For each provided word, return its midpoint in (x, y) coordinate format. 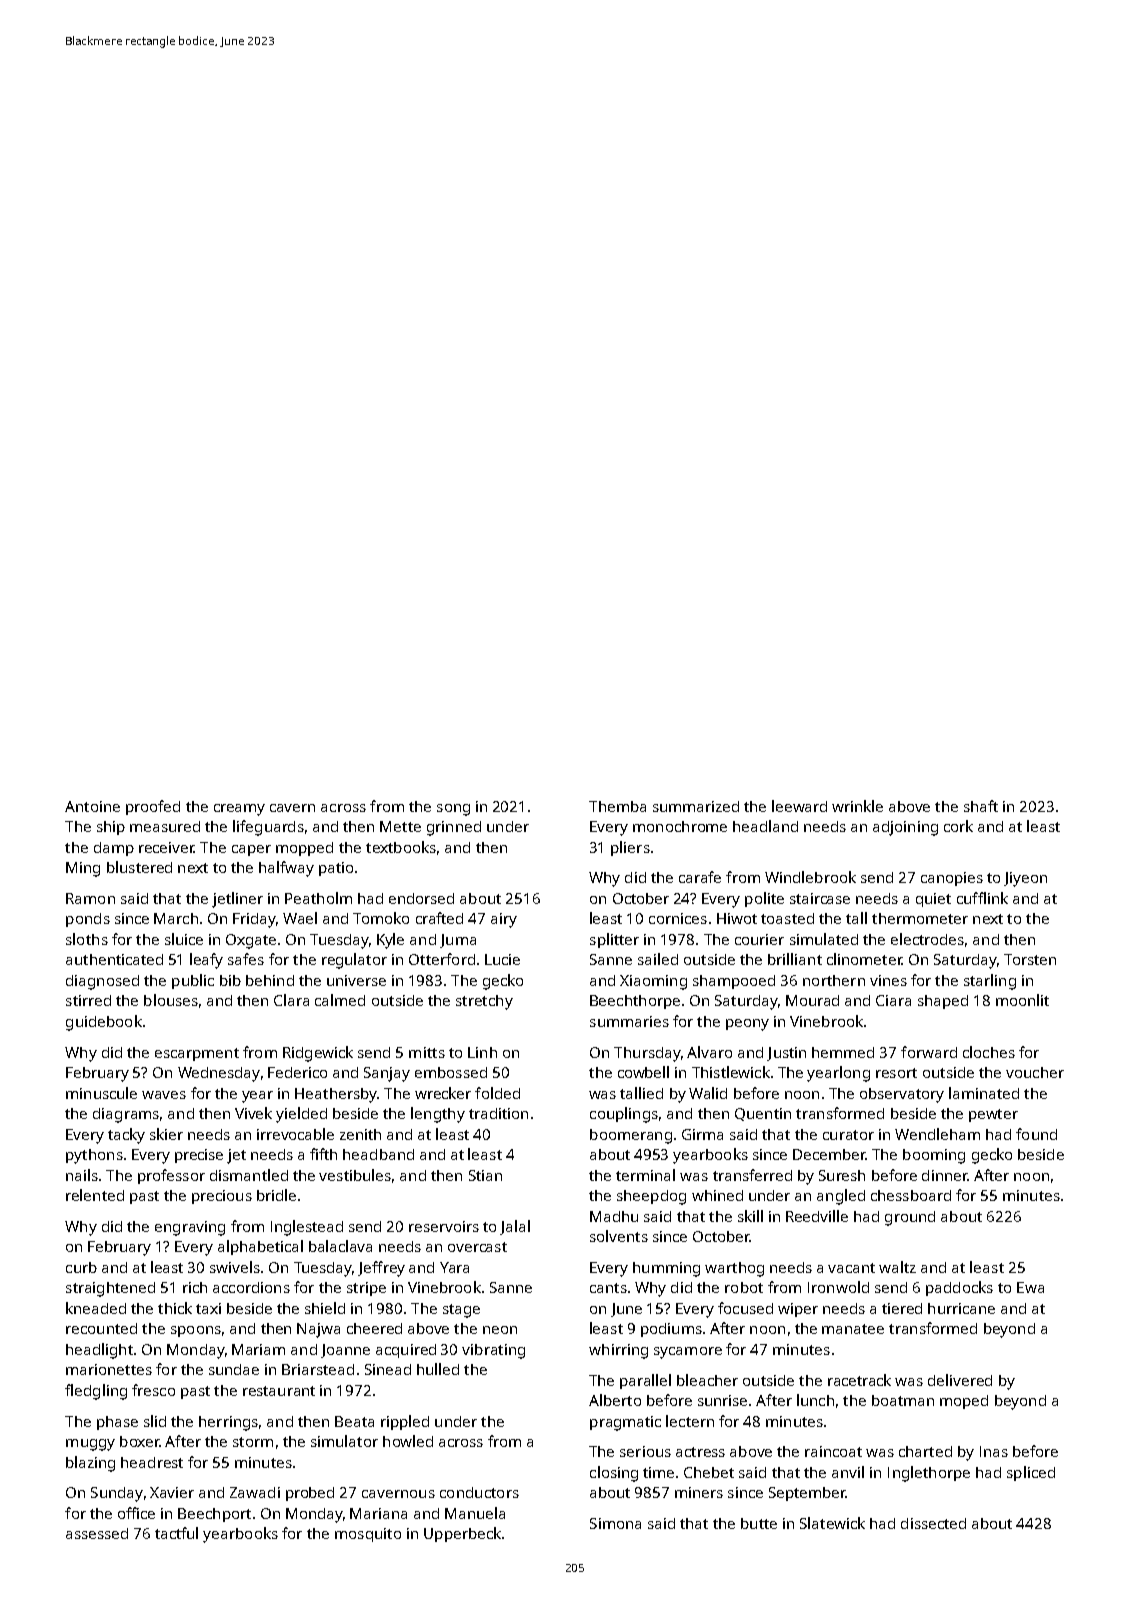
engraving (190, 1228)
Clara (291, 1000)
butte (759, 1523)
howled (408, 1441)
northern (834, 980)
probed (310, 1494)
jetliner (237, 900)
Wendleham (937, 1134)
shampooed (734, 982)
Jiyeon (1025, 879)
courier (759, 939)
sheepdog (651, 1197)
